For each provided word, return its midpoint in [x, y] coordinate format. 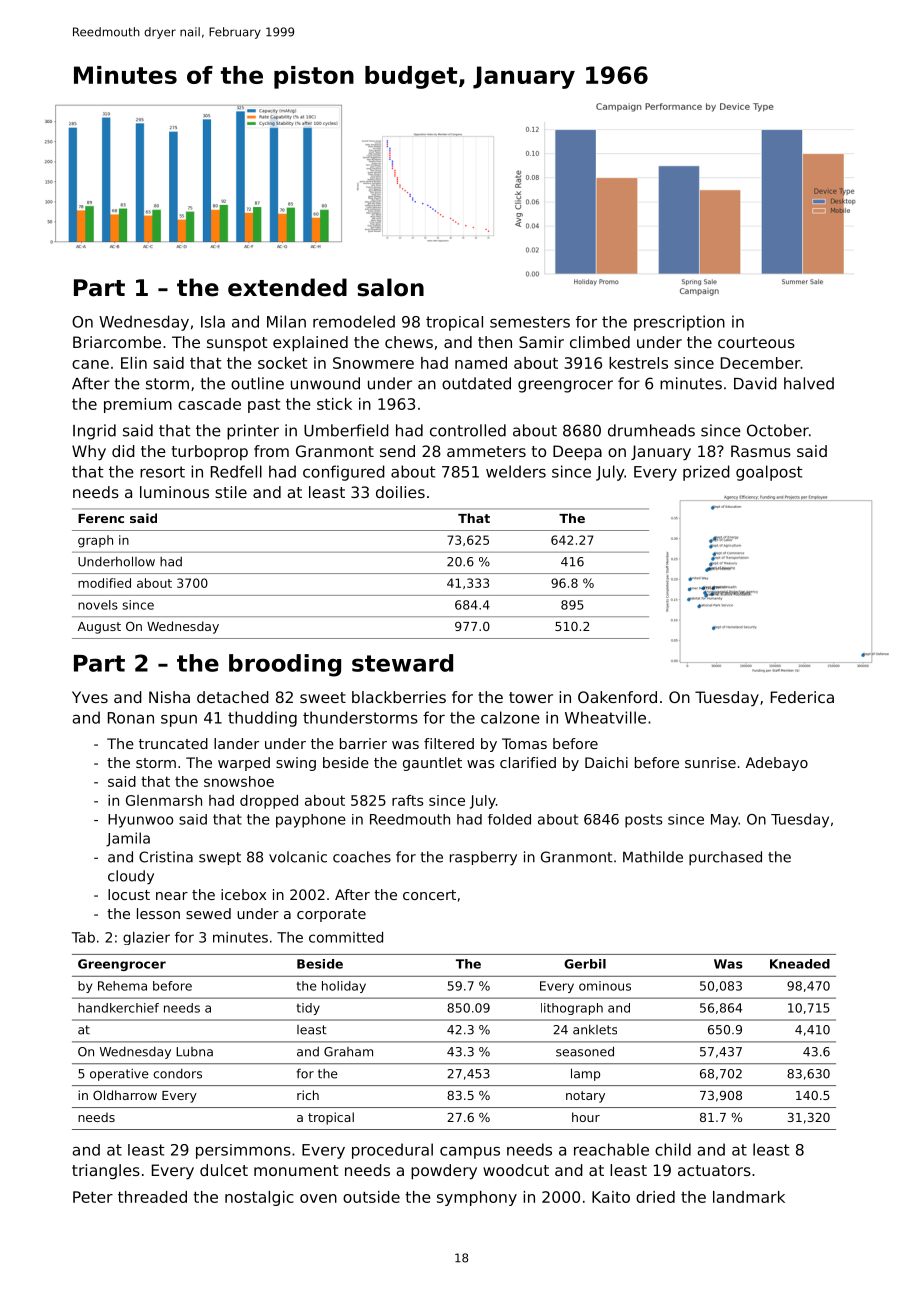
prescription [679, 323]
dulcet [224, 1170]
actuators [714, 1170]
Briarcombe [117, 342]
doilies [400, 492]
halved [809, 383]
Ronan [131, 718]
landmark [749, 1197]
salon [390, 287]
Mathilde [653, 857]
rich [308, 1095]
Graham [348, 1052]
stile [231, 492]
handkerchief [118, 1008]
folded [509, 819]
